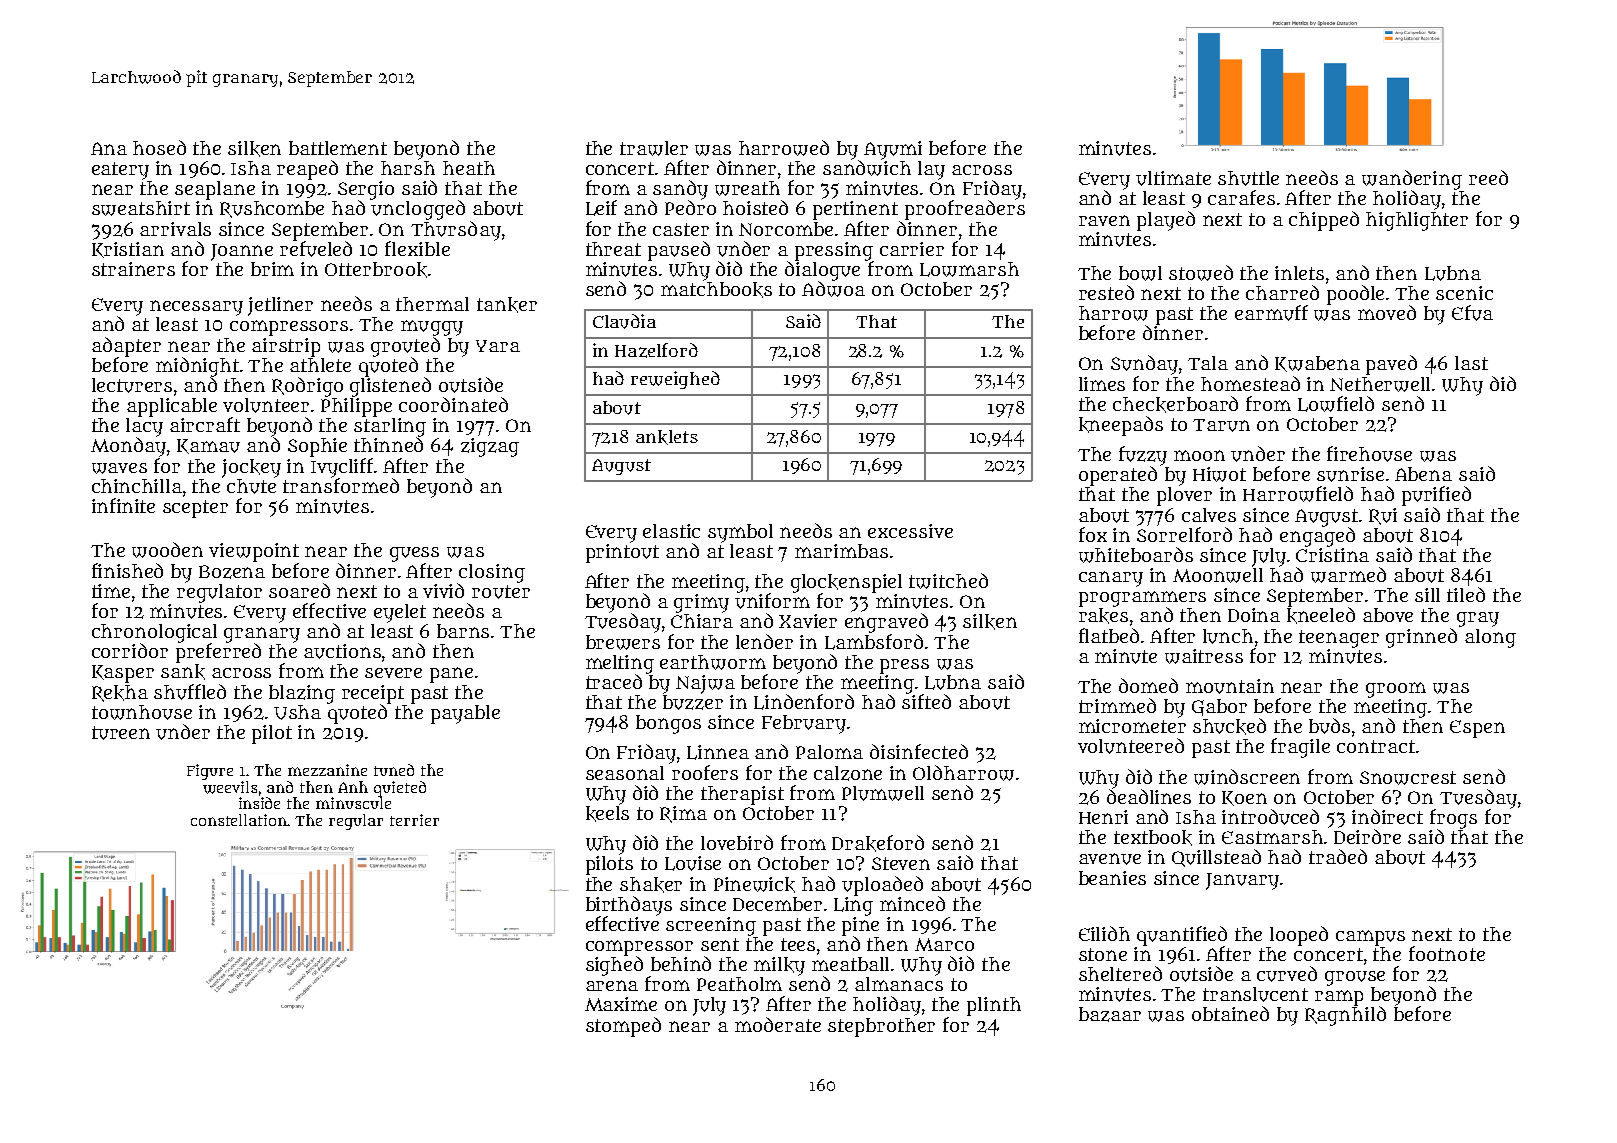 The width and height of the screenshot is (1617, 1143). What do you see at coordinates (126, 347) in the screenshot?
I see `adapter` at bounding box center [126, 347].
